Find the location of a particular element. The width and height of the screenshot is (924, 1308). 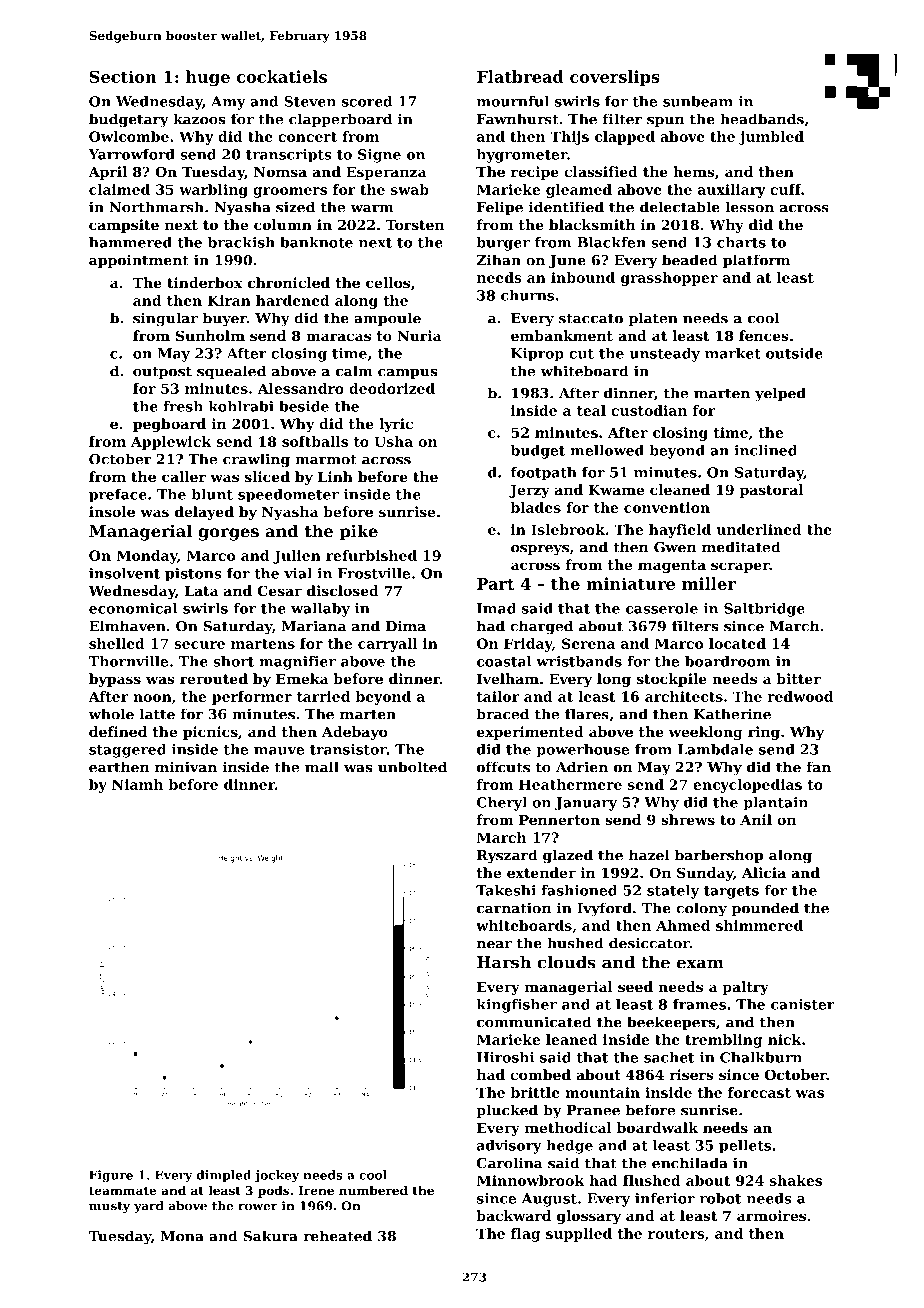

Mona is located at coordinates (182, 1236).
